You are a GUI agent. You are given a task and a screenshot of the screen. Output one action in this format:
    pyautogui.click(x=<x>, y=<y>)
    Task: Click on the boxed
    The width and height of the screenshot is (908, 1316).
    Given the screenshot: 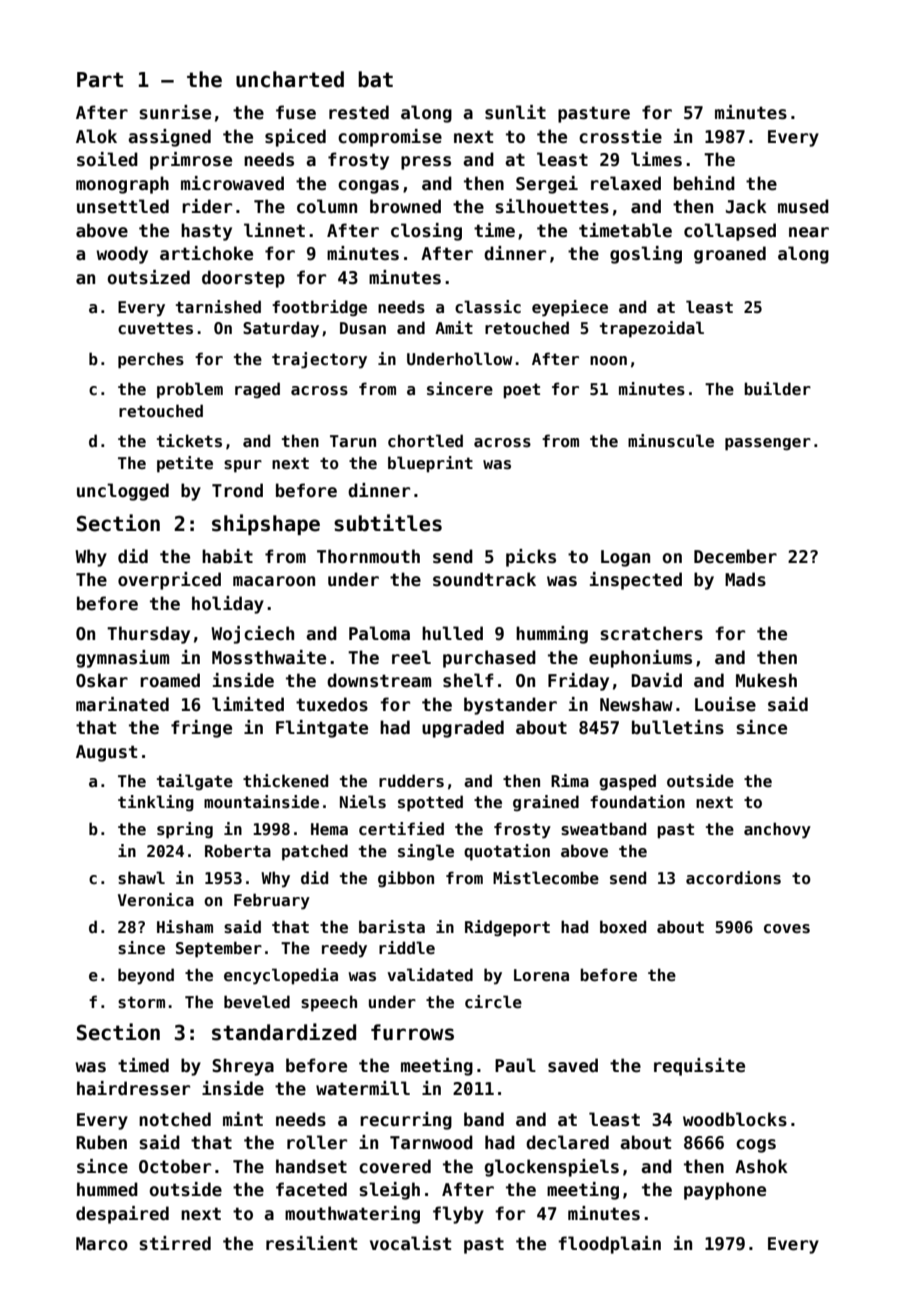 What is the action you would take?
    pyautogui.click(x=623, y=927)
